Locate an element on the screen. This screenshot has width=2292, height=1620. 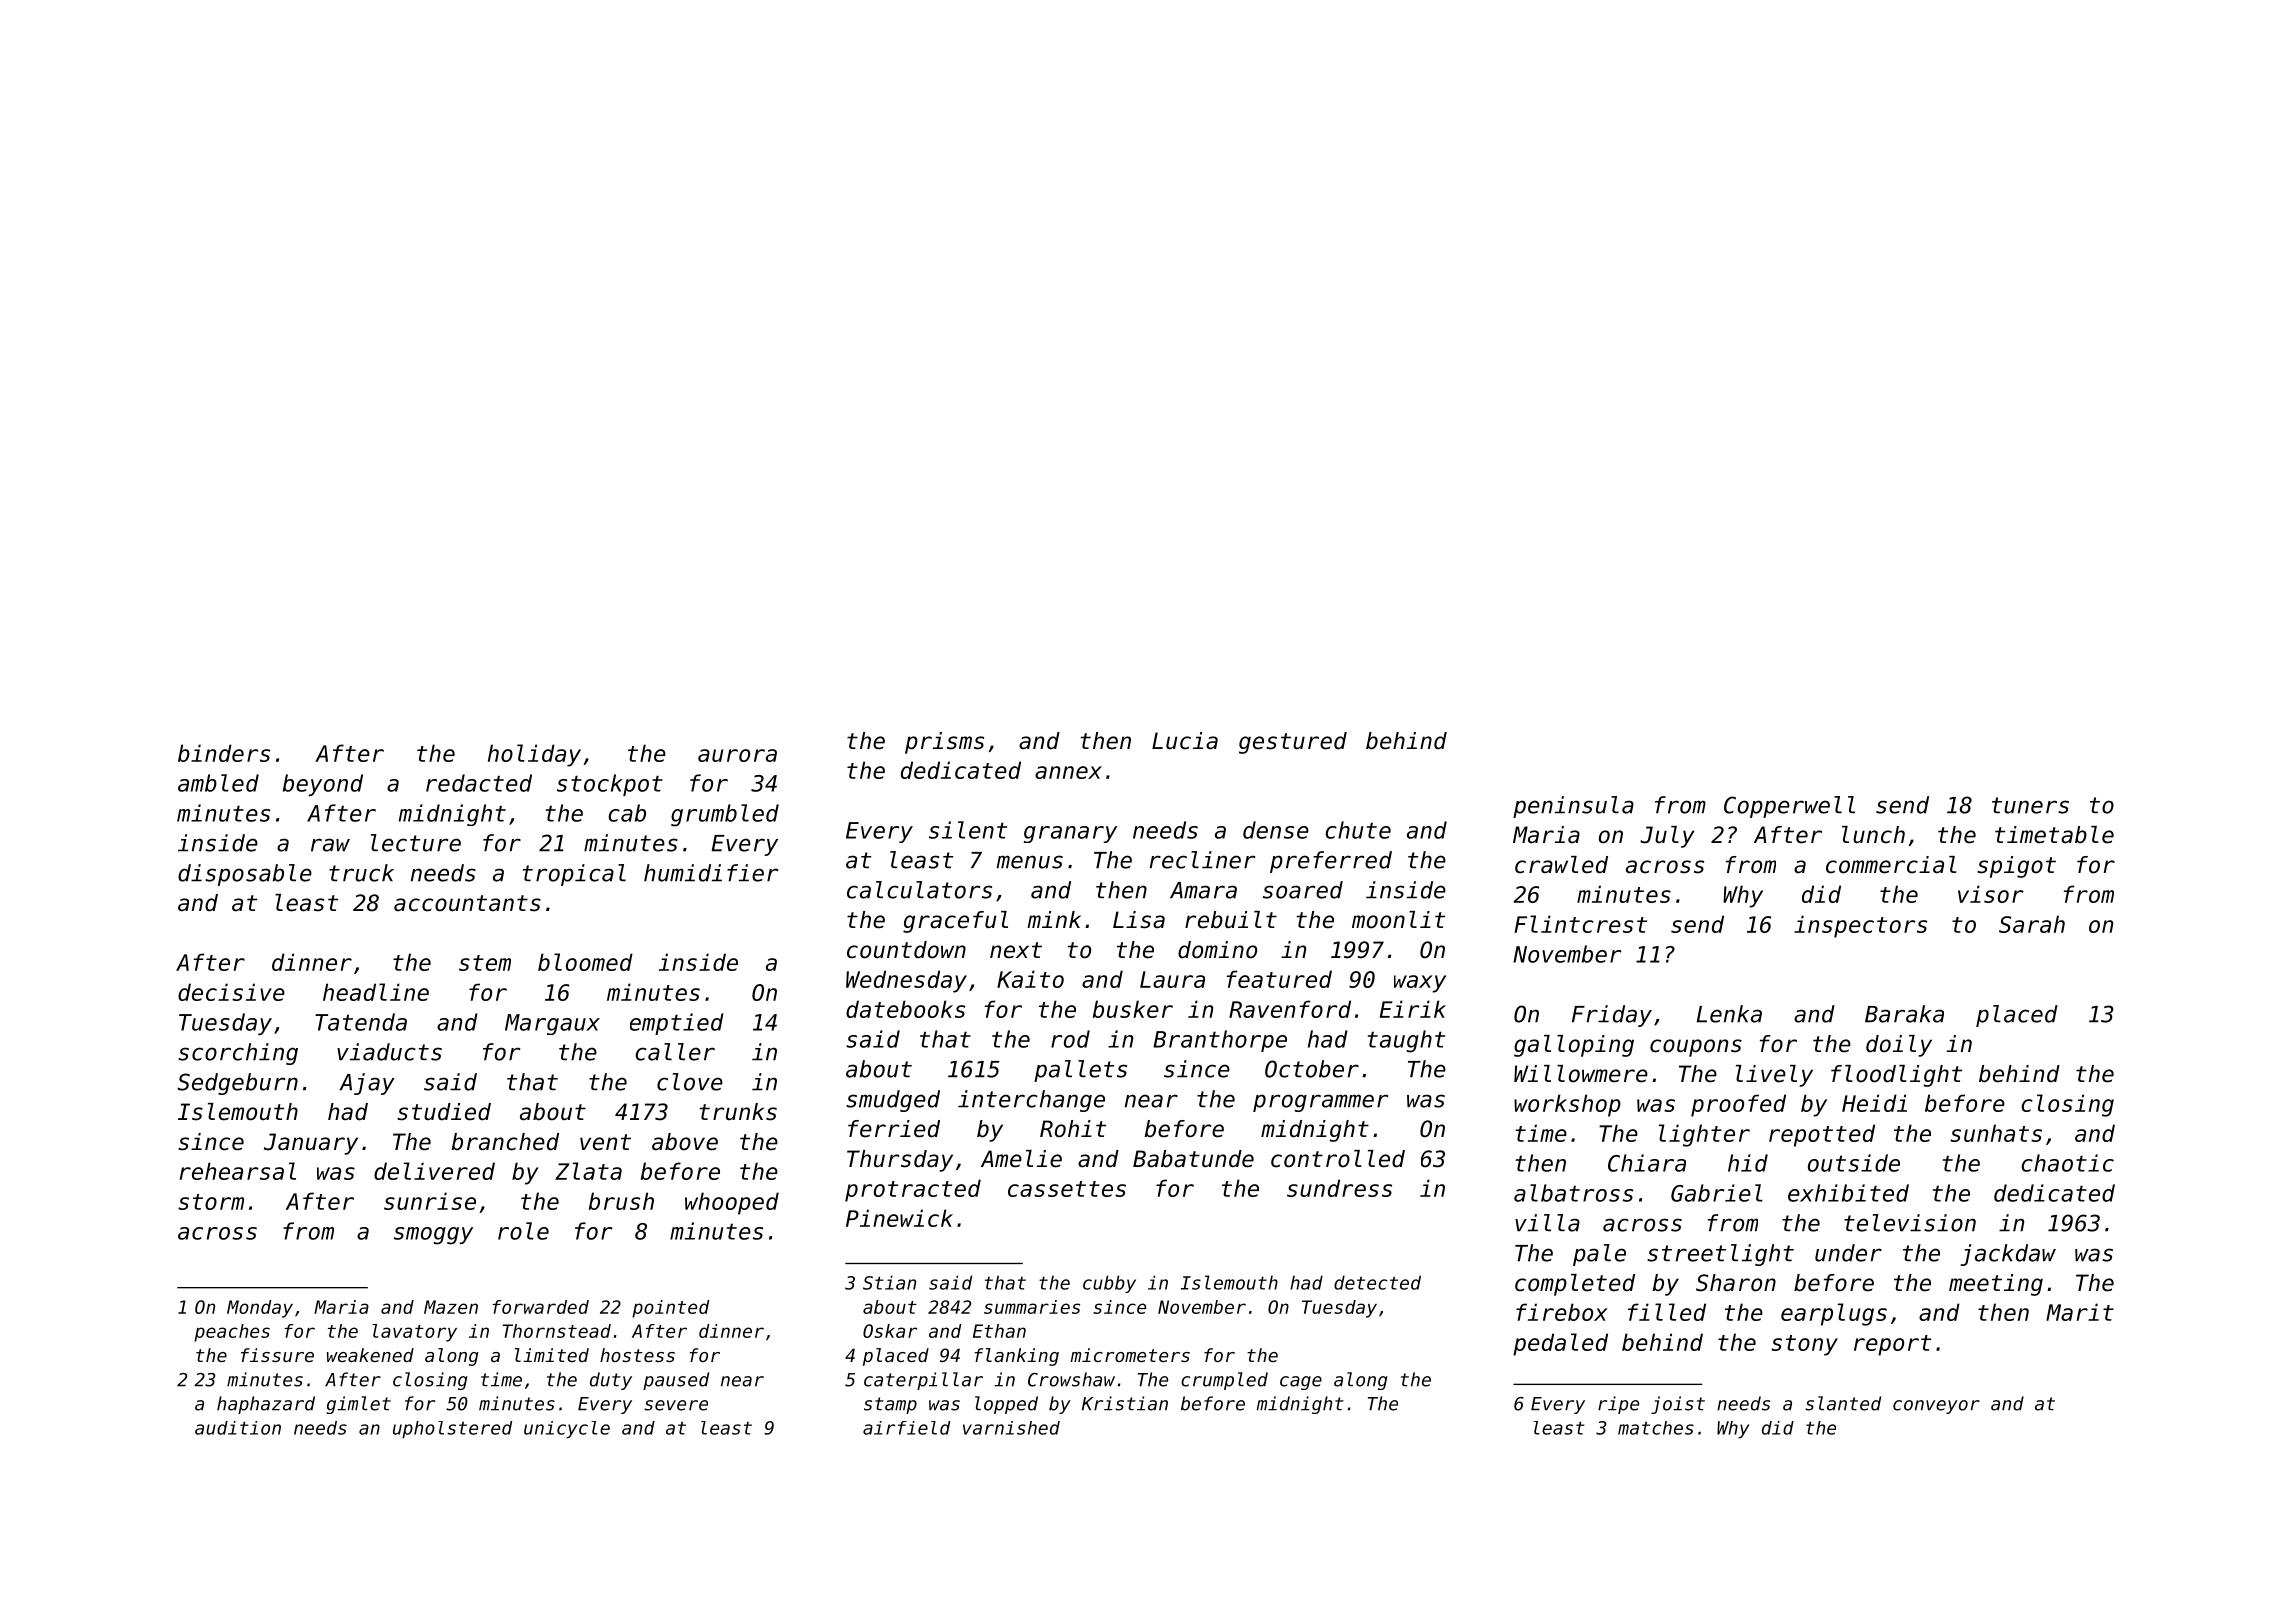
tuners is located at coordinates (2030, 805).
